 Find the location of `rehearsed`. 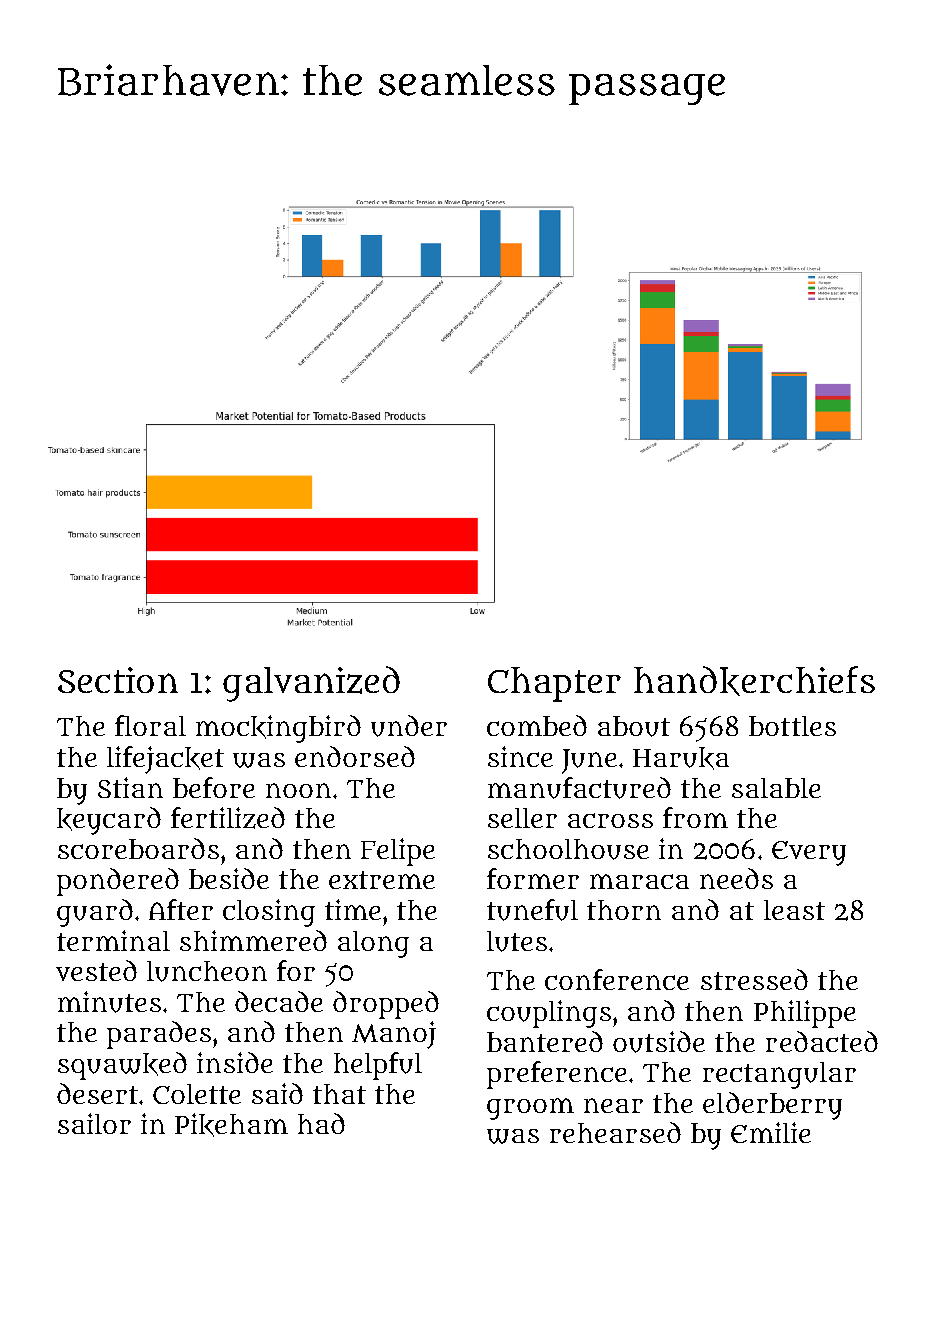

rehearsed is located at coordinates (615, 1132).
